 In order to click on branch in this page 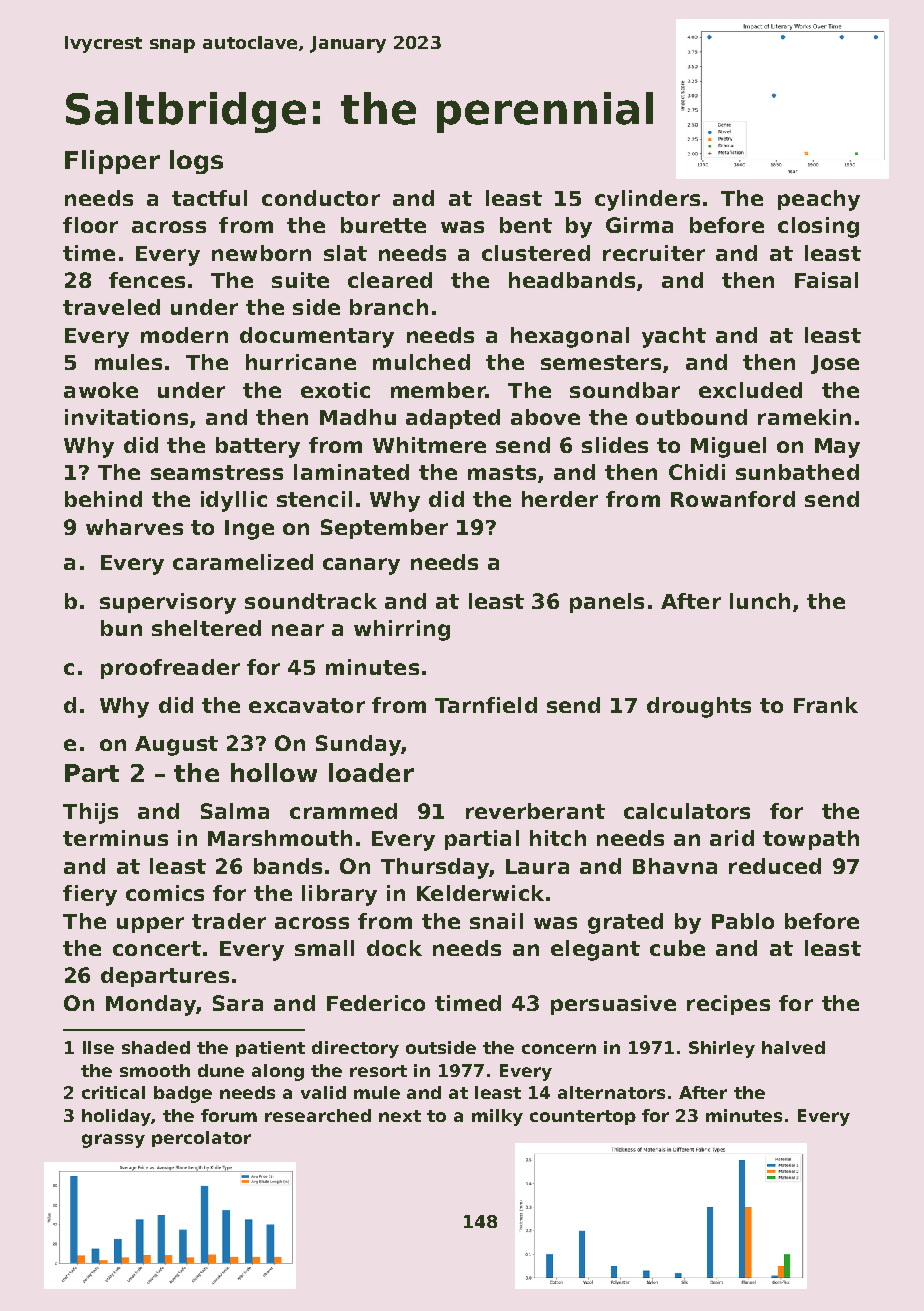, I will do `click(389, 307)`.
